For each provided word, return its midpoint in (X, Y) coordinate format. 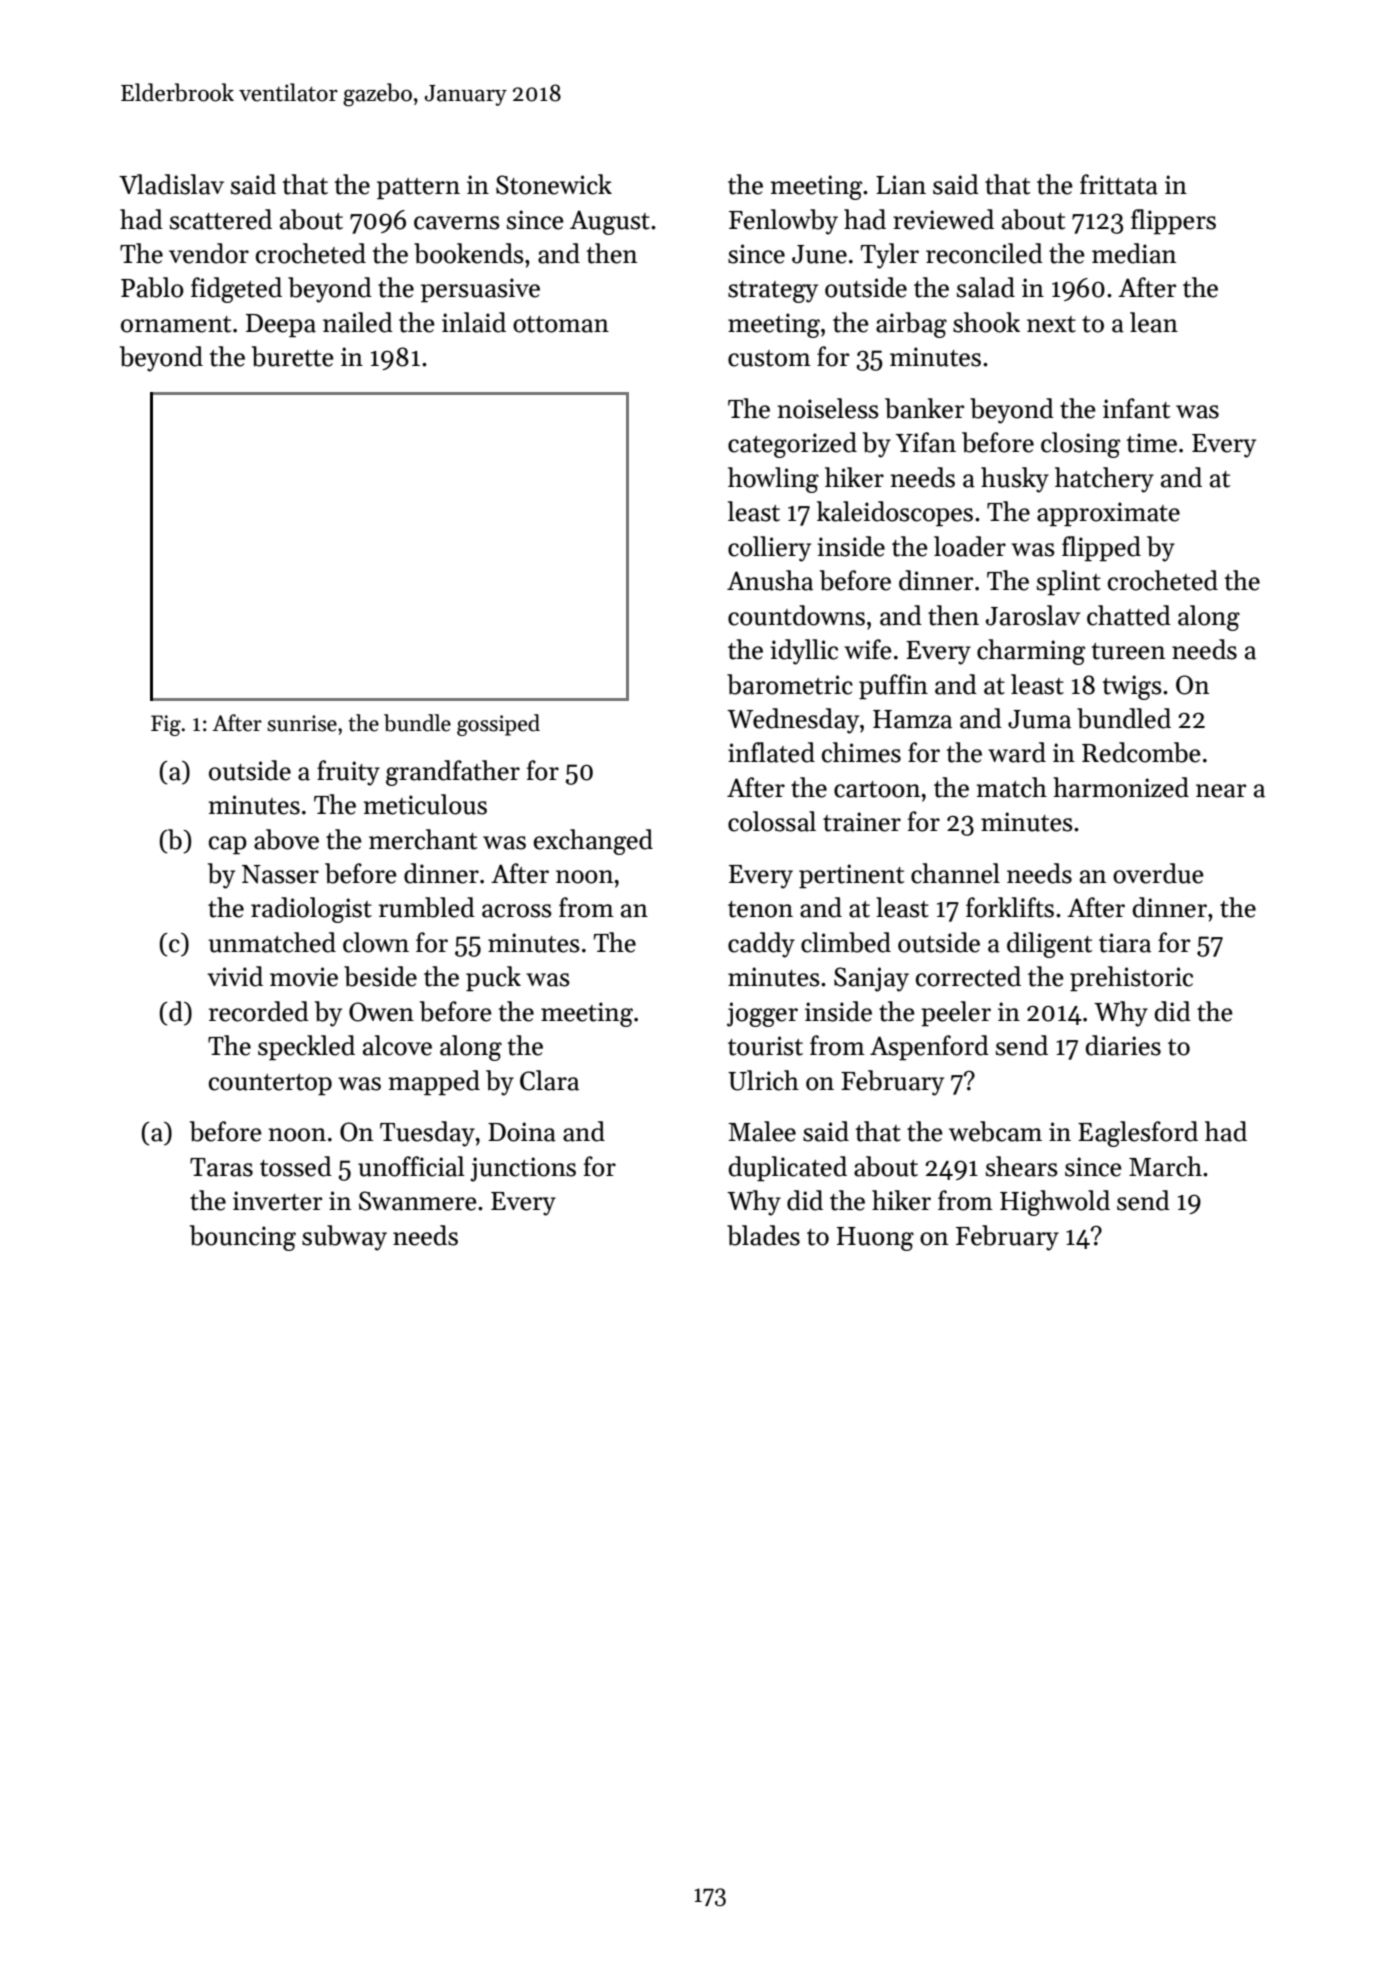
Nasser (280, 874)
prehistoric (1131, 979)
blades (763, 1235)
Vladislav (171, 184)
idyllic (804, 652)
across (517, 911)
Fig (166, 725)
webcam (995, 1131)
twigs (1132, 687)
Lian (901, 185)
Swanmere (418, 1201)
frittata (1119, 184)
